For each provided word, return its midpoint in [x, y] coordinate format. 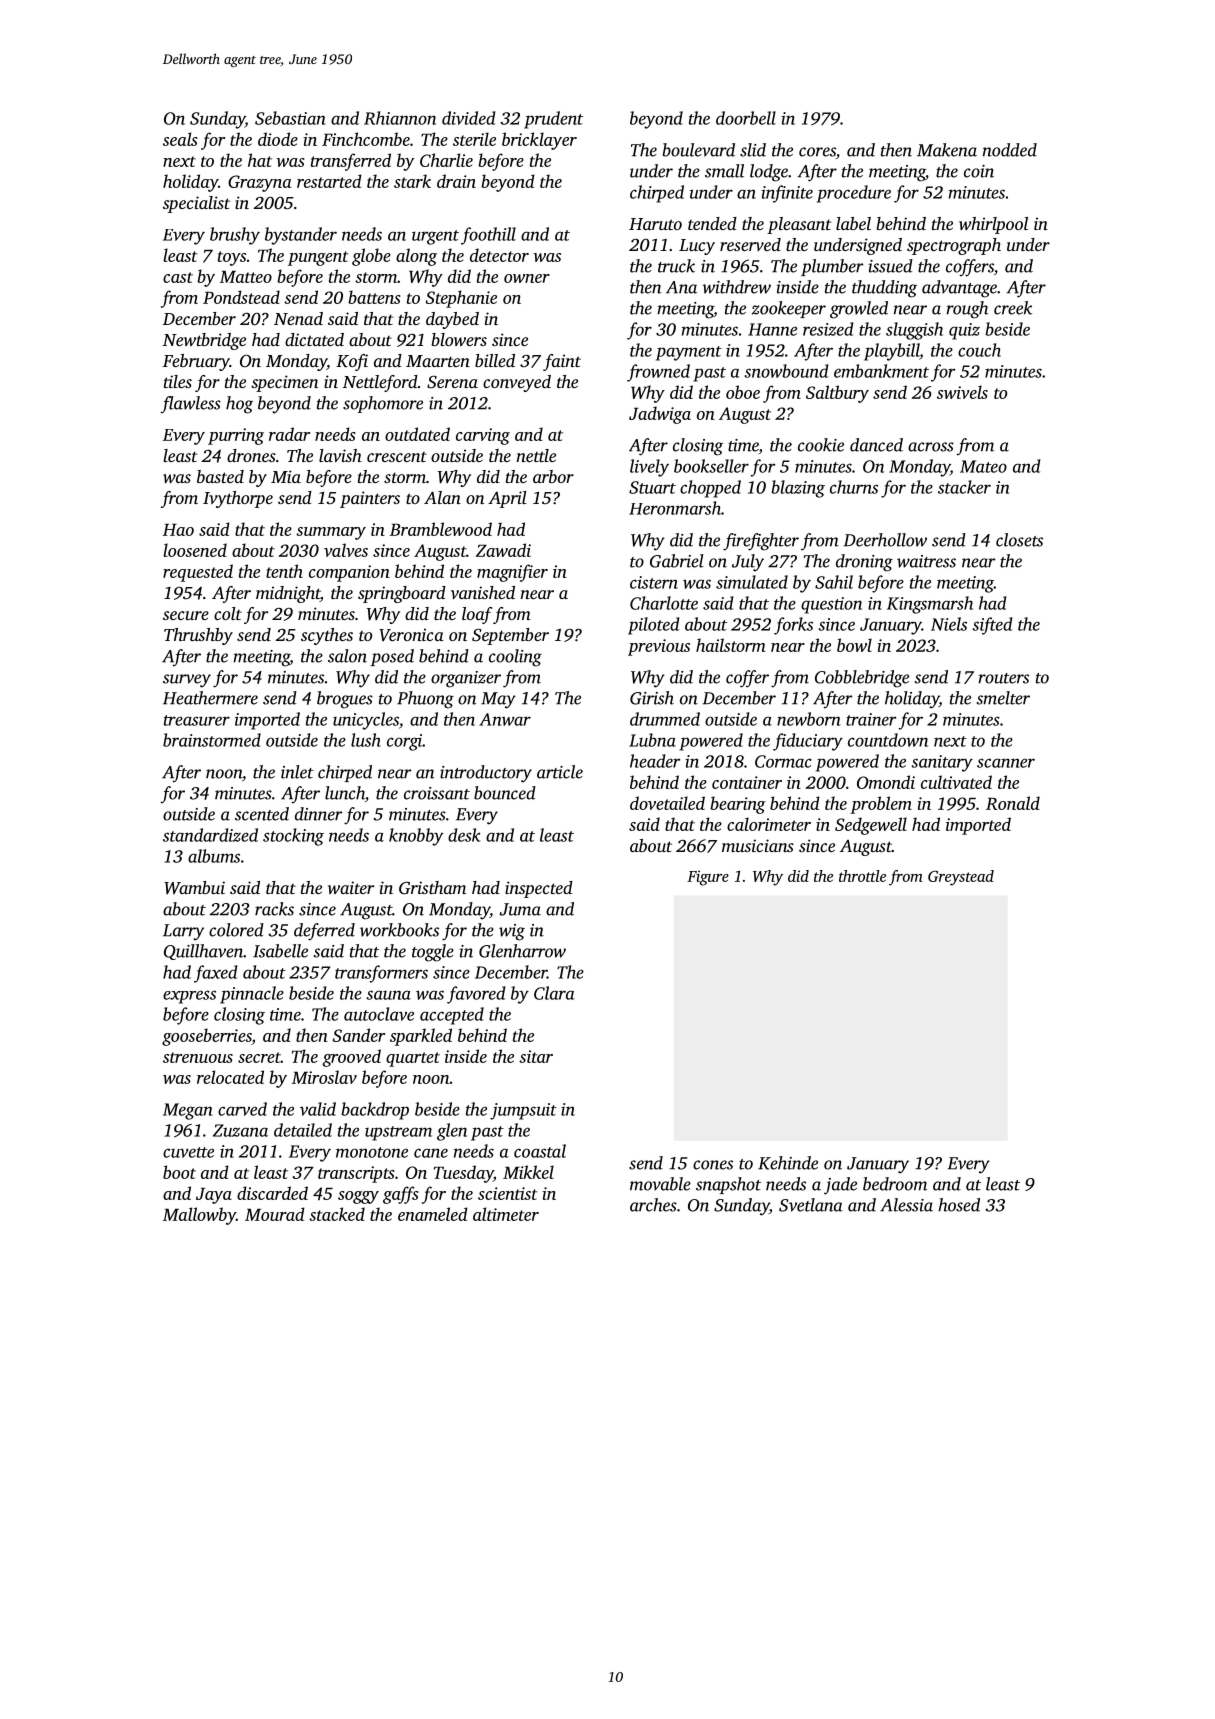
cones [713, 1165]
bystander [301, 236]
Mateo [983, 466]
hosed [959, 1205]
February [196, 362]
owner [527, 278]
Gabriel [677, 561]
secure [186, 615]
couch [979, 350]
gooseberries [207, 1037]
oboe [743, 392]
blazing [798, 489]
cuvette [188, 1152]
